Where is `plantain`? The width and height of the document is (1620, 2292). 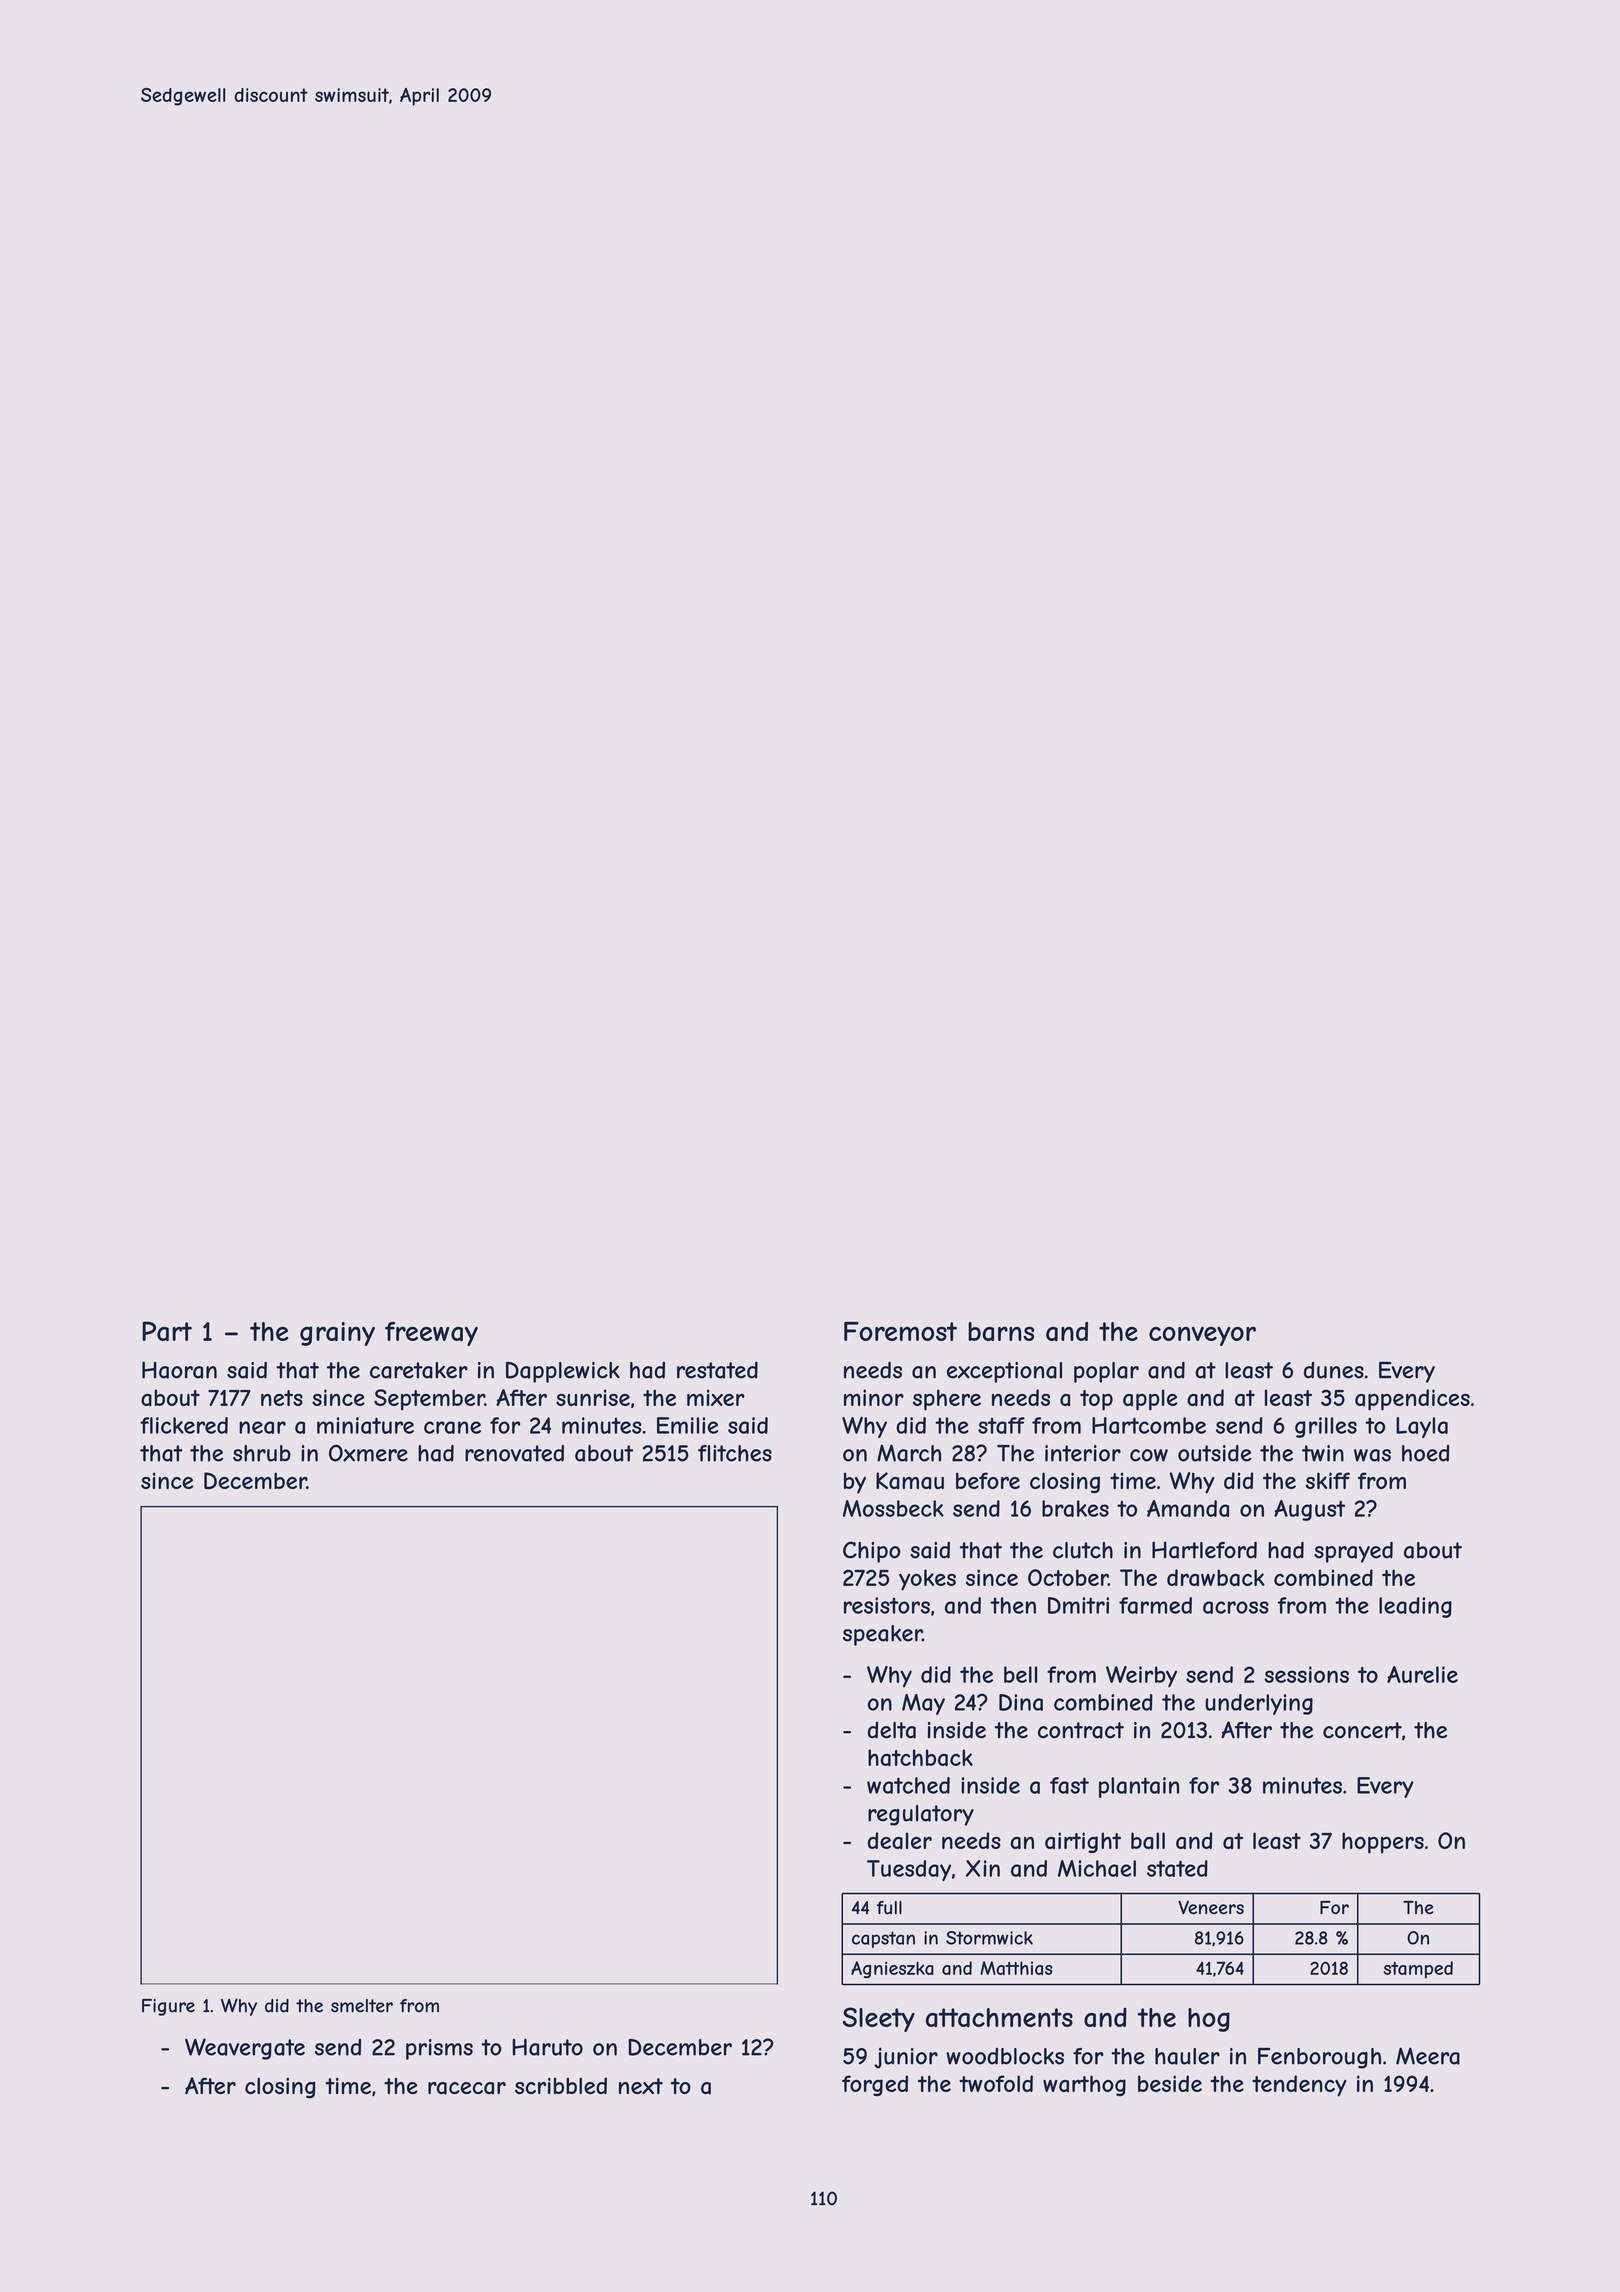
plantain is located at coordinates (1139, 1787).
